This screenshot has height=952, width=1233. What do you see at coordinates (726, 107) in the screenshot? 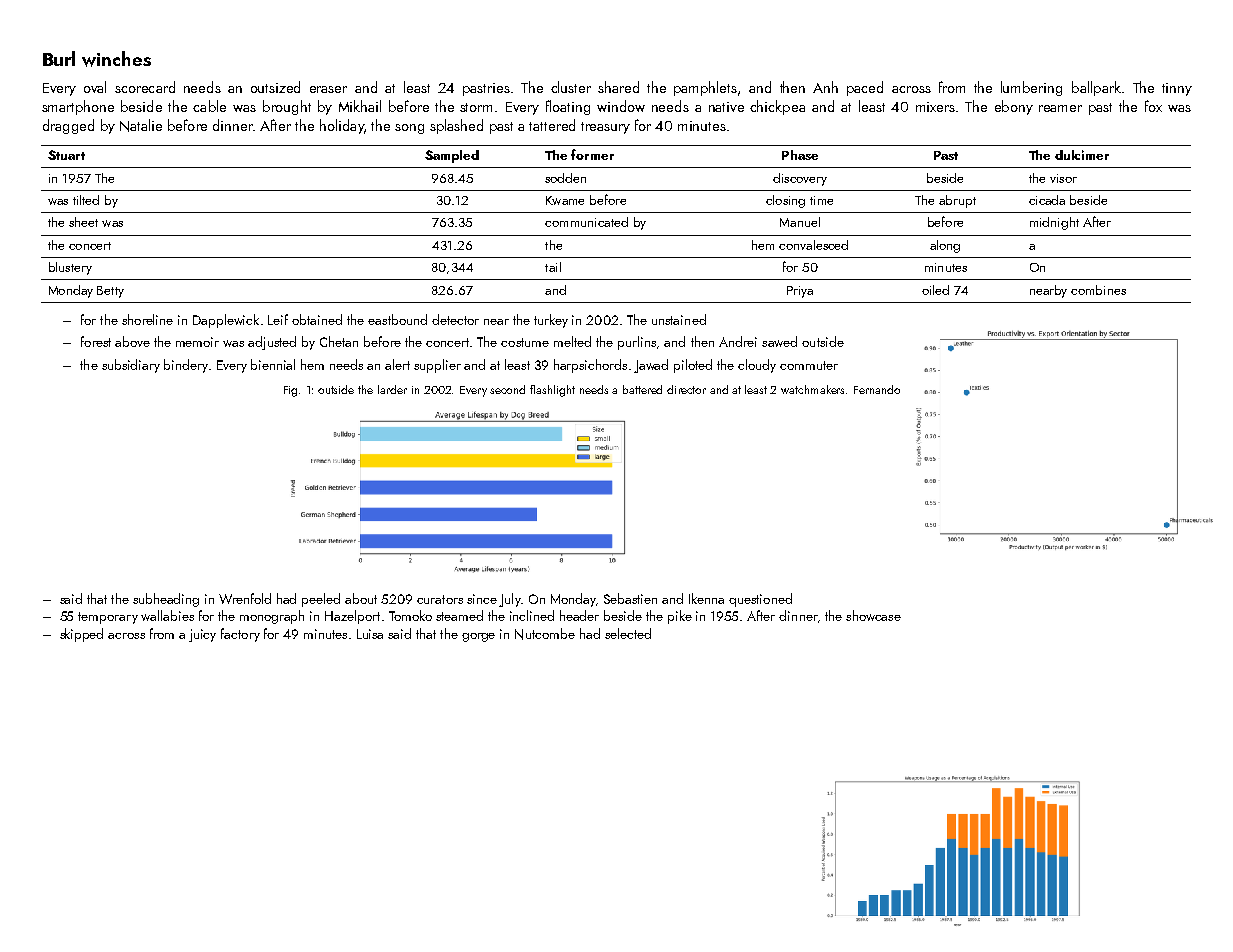
I see `native` at bounding box center [726, 107].
